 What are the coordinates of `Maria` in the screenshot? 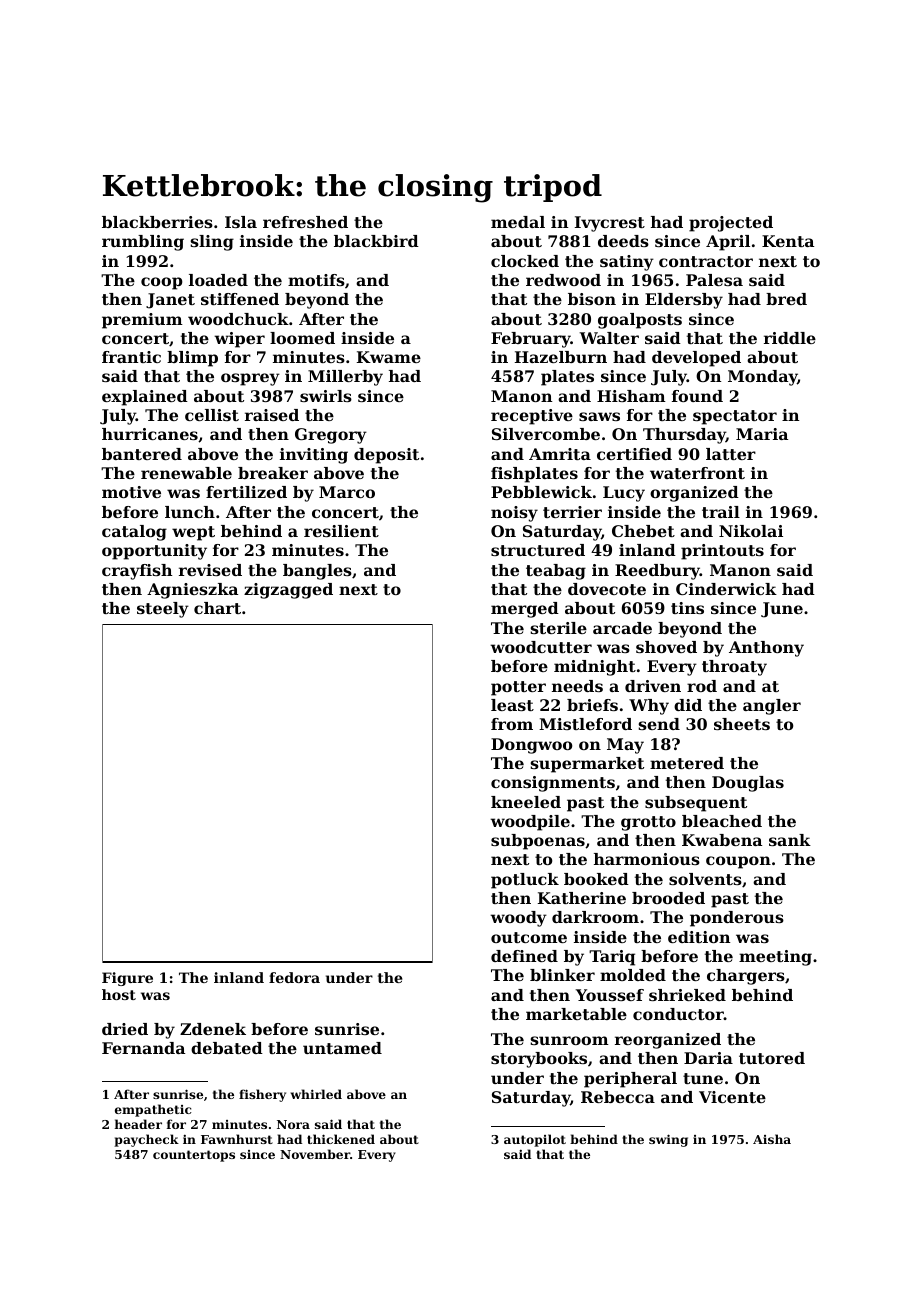 It's located at (762, 434).
